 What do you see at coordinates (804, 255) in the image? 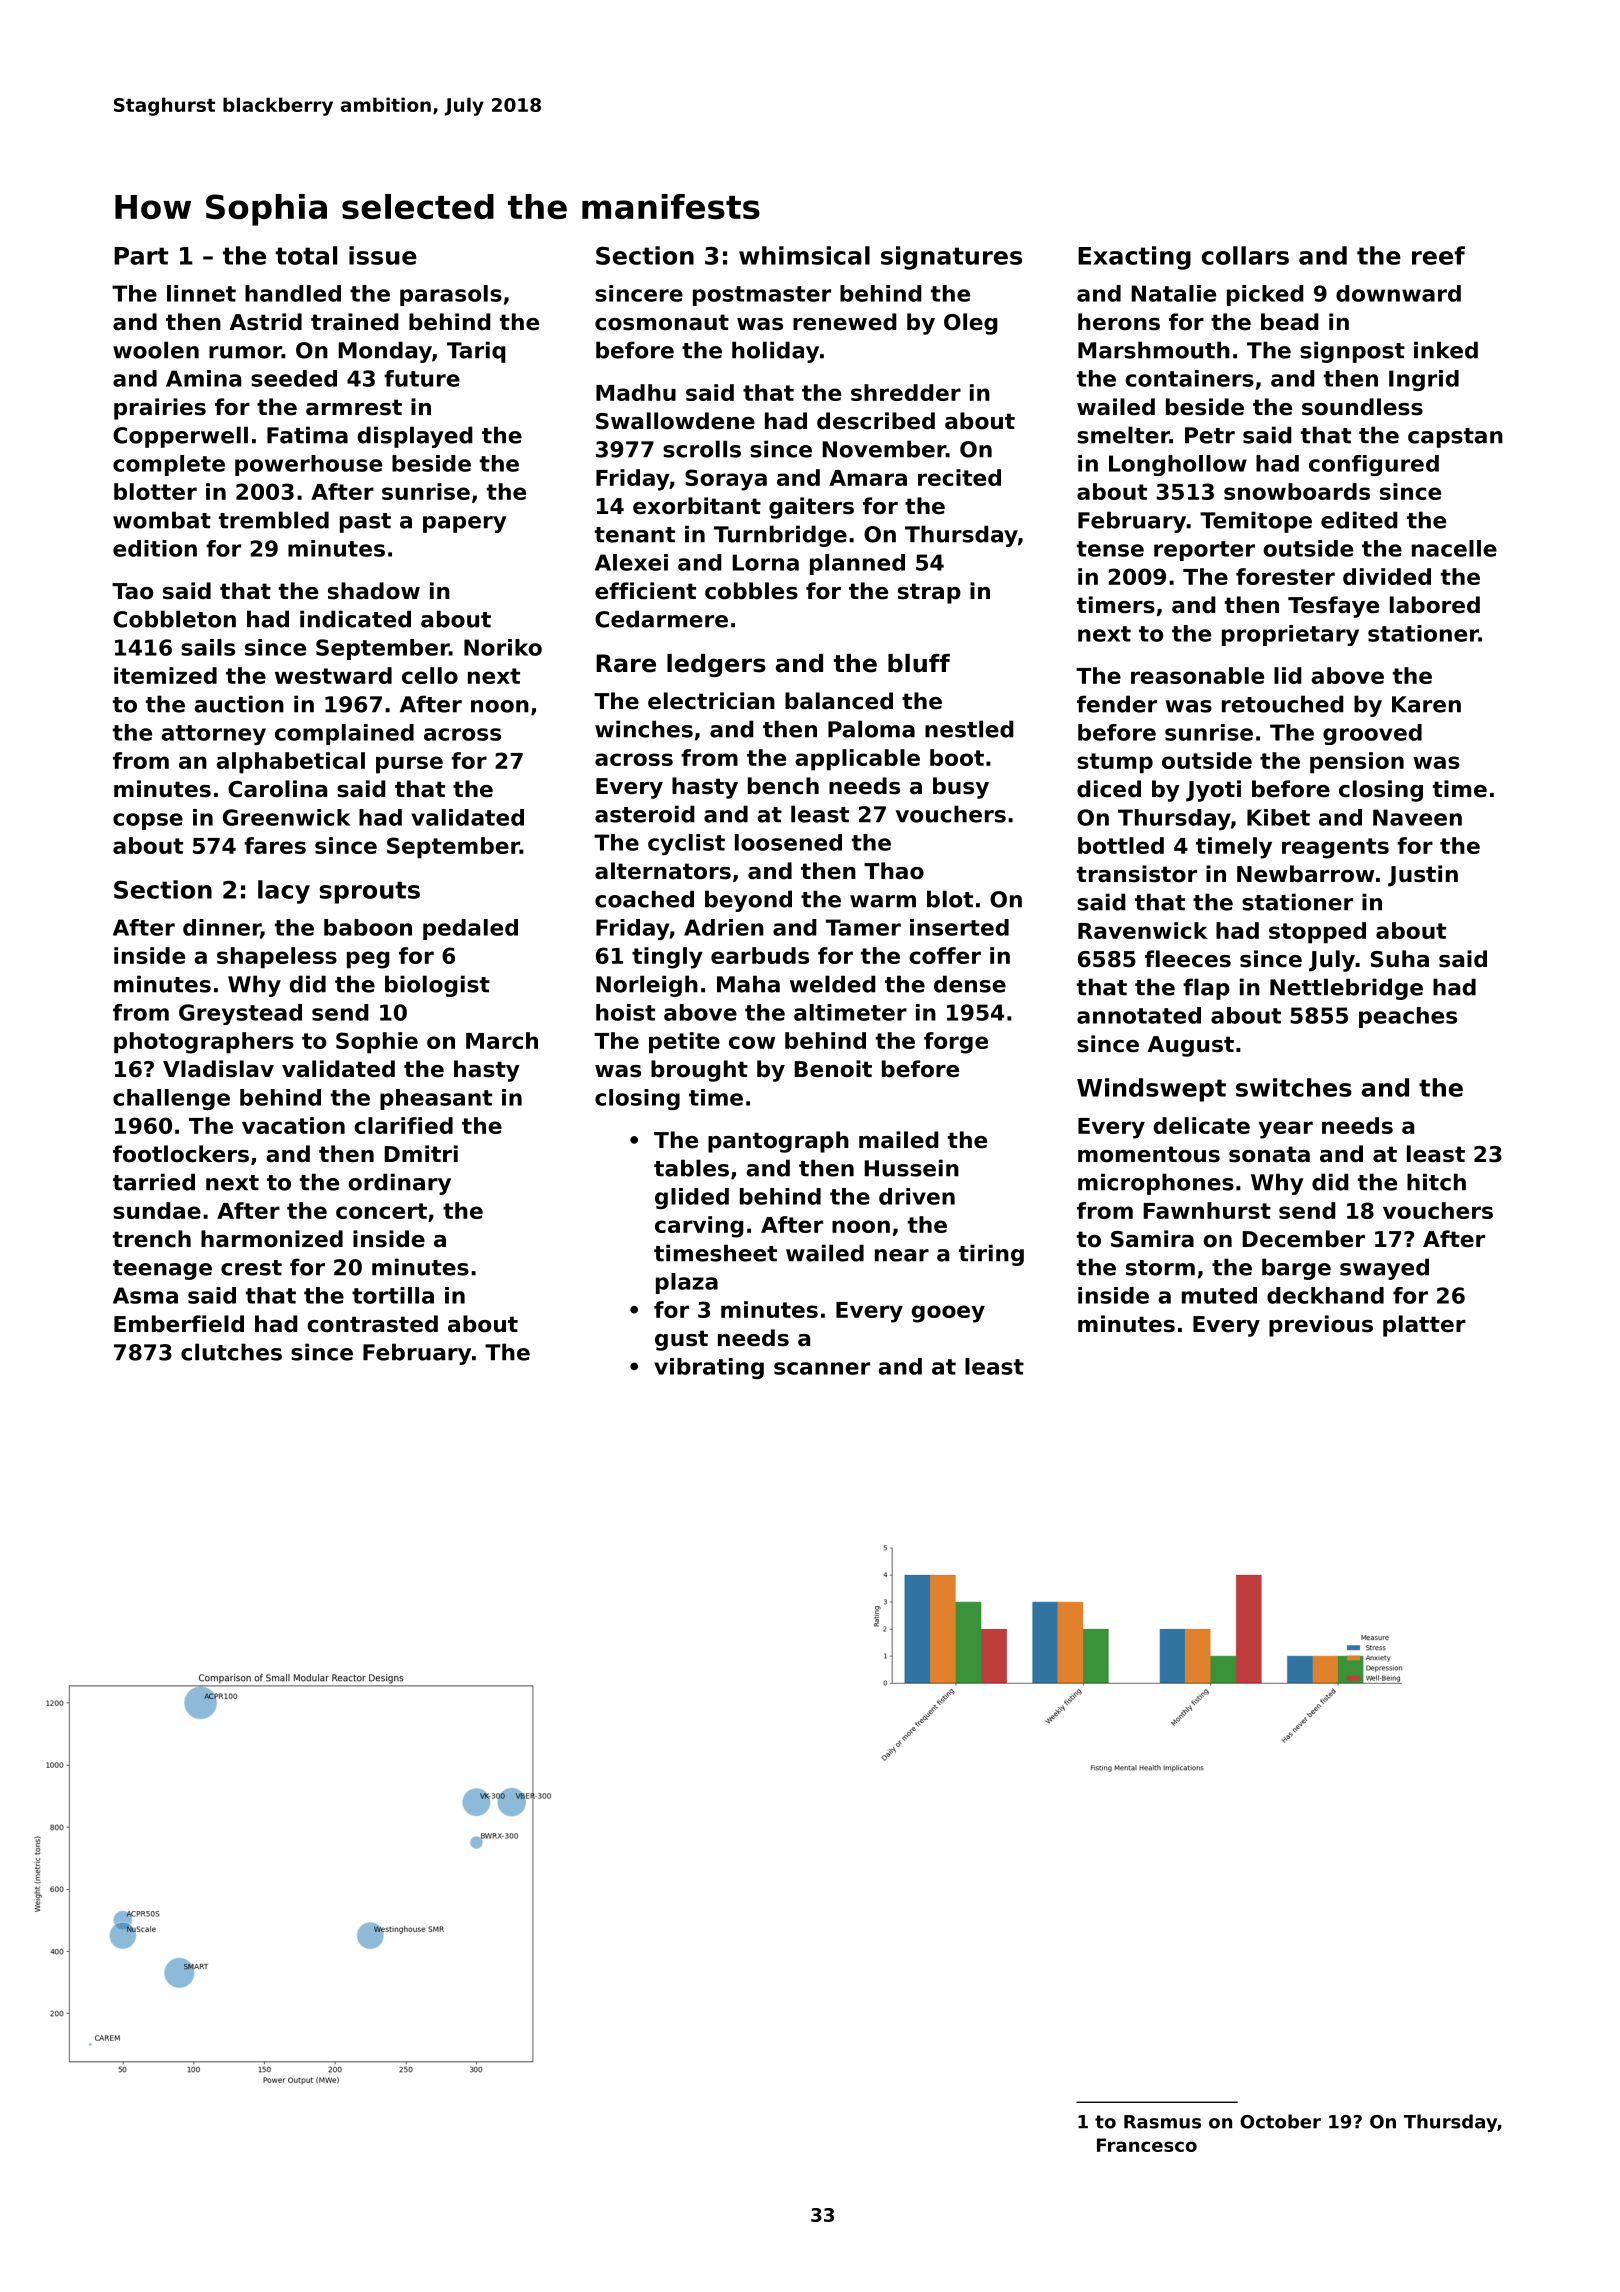
I see `whimsical` at bounding box center [804, 255].
